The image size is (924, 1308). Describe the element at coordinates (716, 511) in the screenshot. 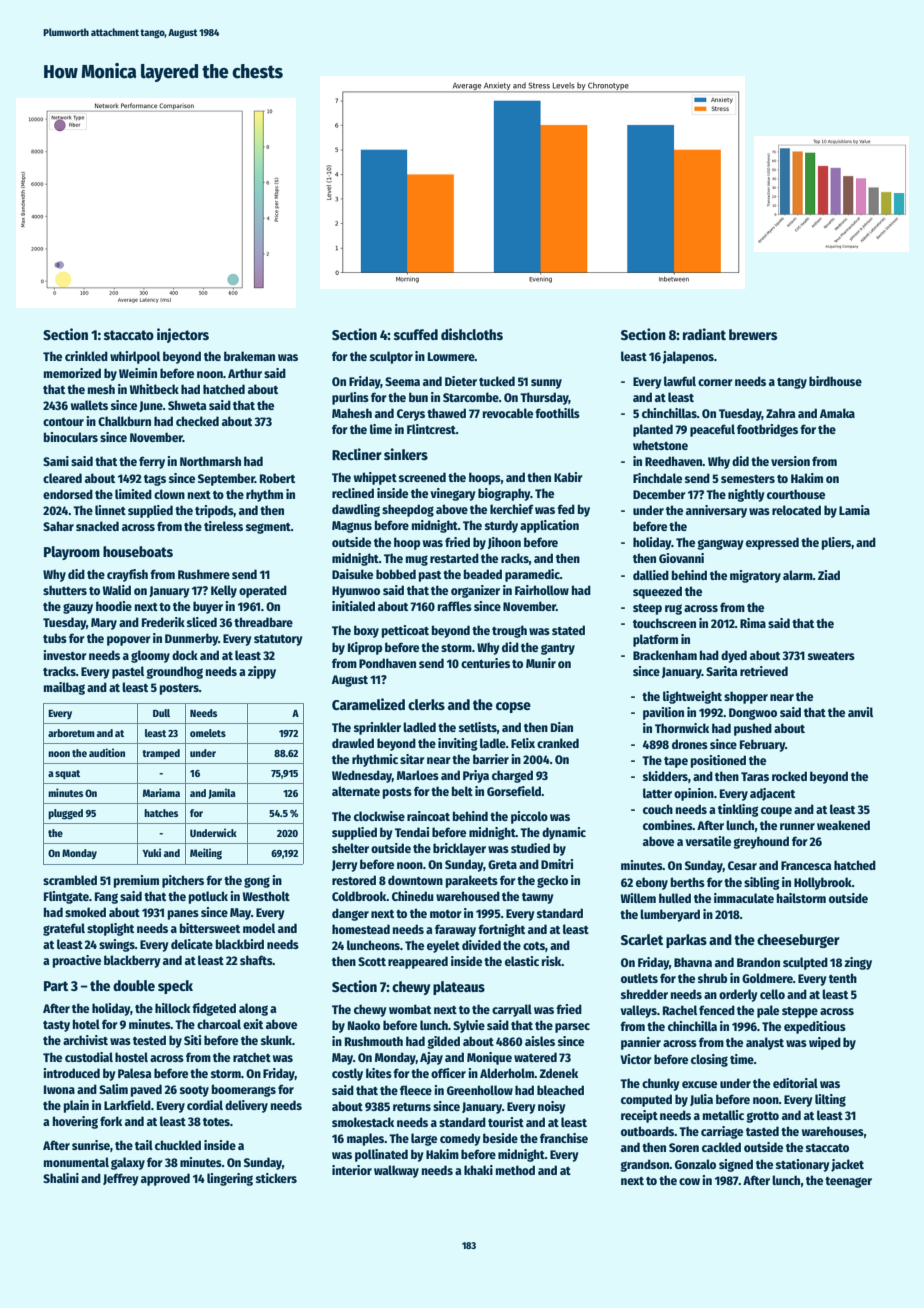

I see `anniversary` at that location.
